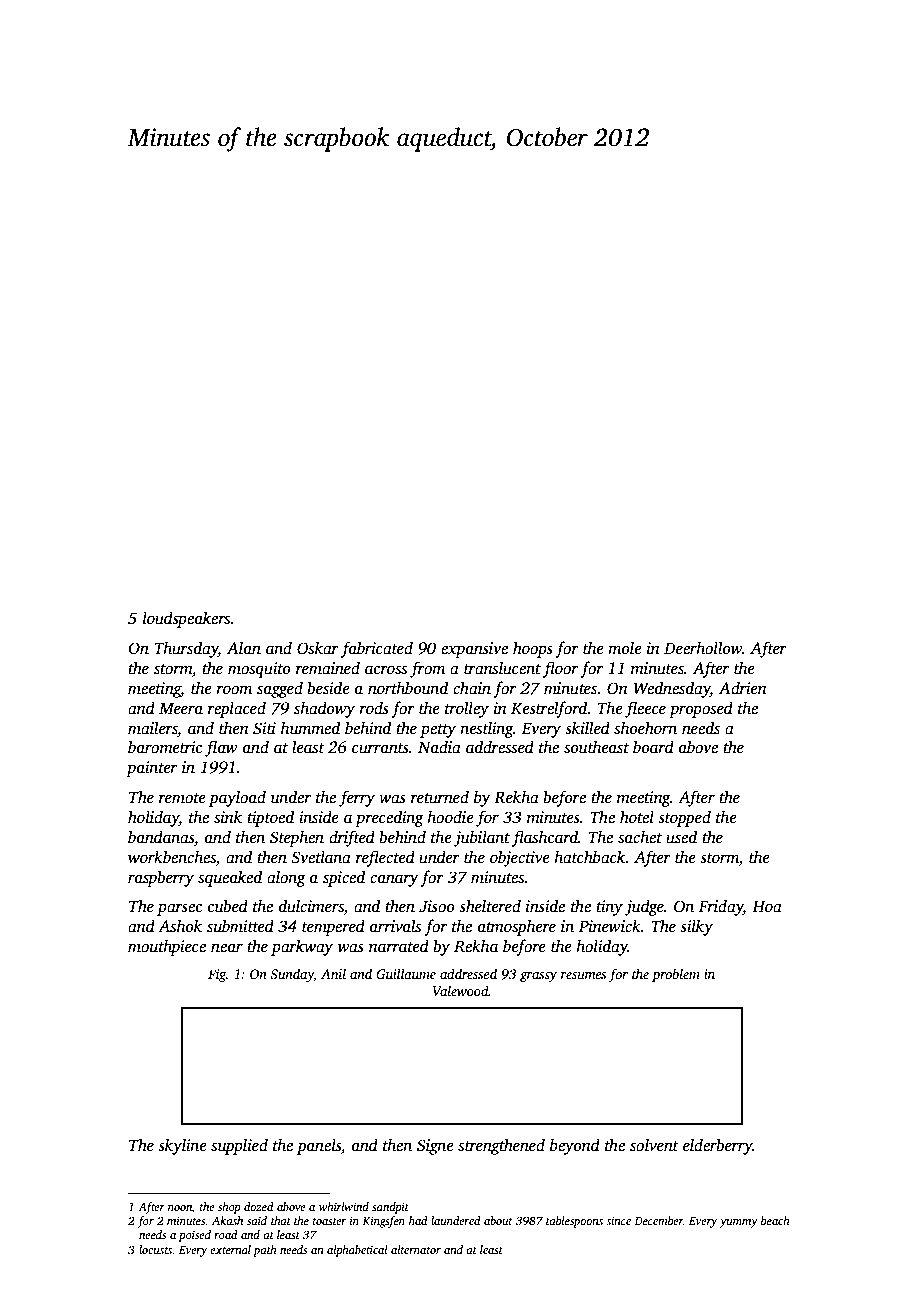  Describe the element at coordinates (239, 1146) in the screenshot. I see `supplied` at that location.
